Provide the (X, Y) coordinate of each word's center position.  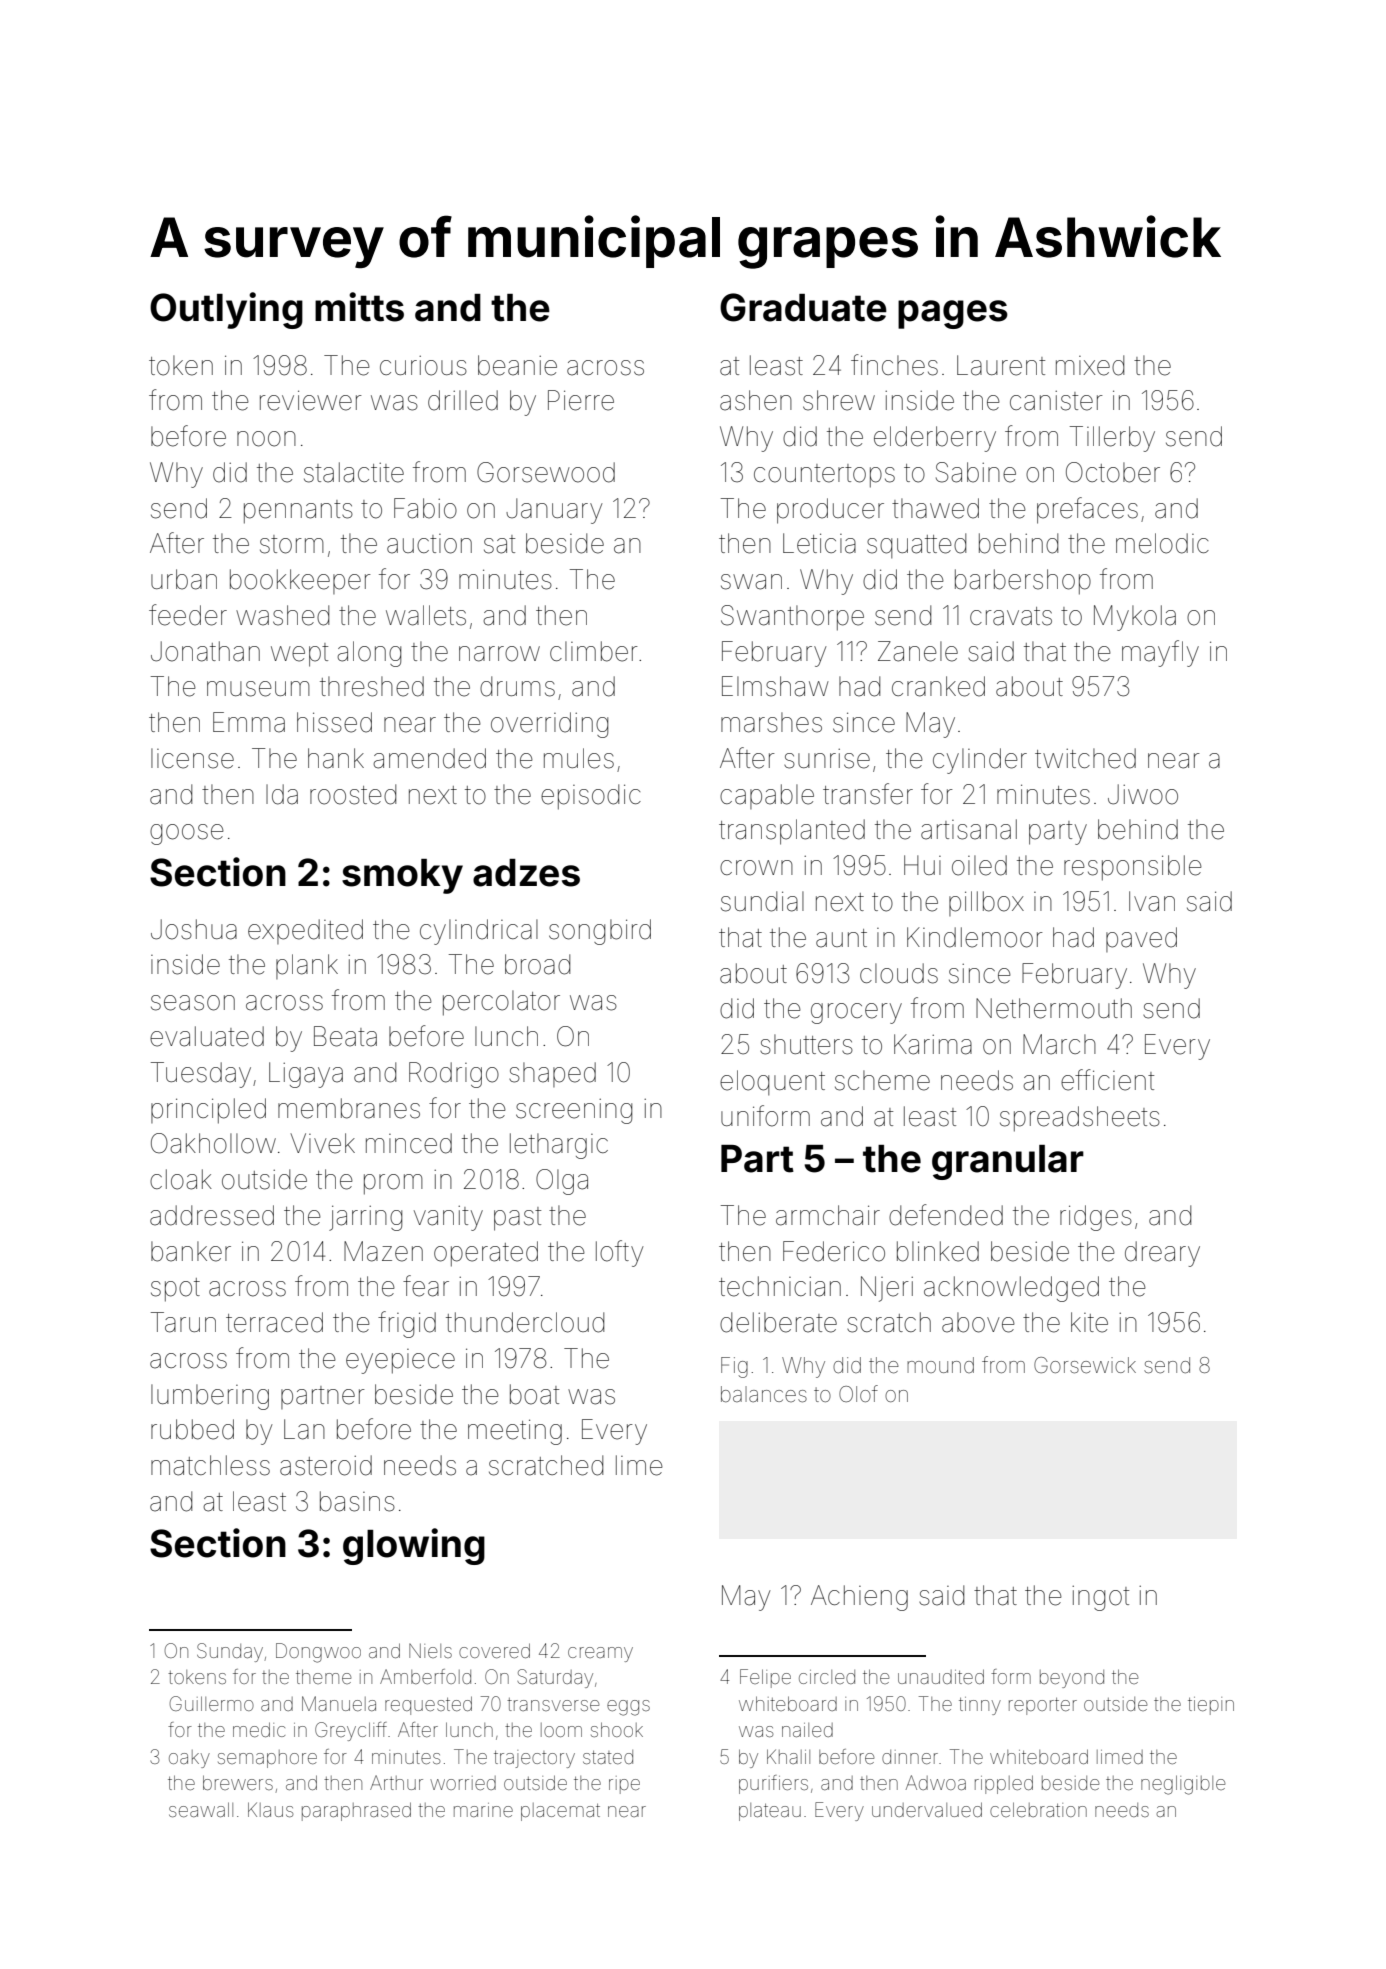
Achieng (859, 1598)
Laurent (1001, 365)
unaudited (941, 1676)
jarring (365, 1218)
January (554, 511)
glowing (414, 1546)
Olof (858, 1393)
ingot (1100, 1598)
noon (266, 439)
